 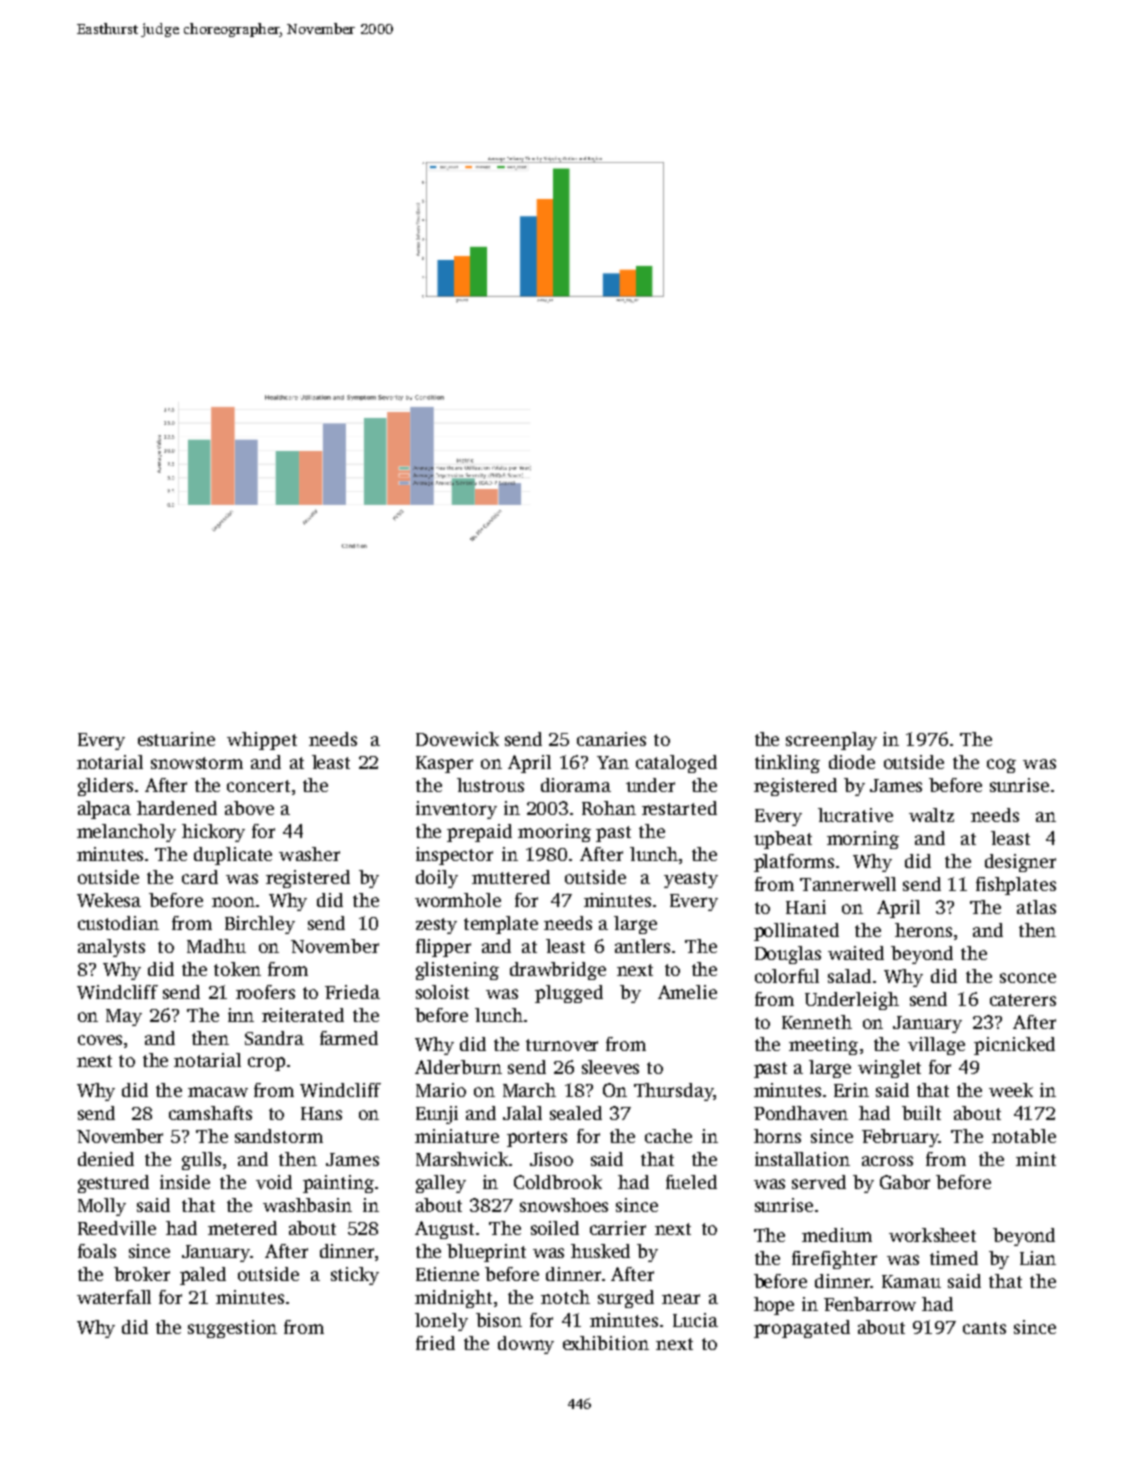 What do you see at coordinates (102, 1207) in the screenshot?
I see `Molly` at bounding box center [102, 1207].
